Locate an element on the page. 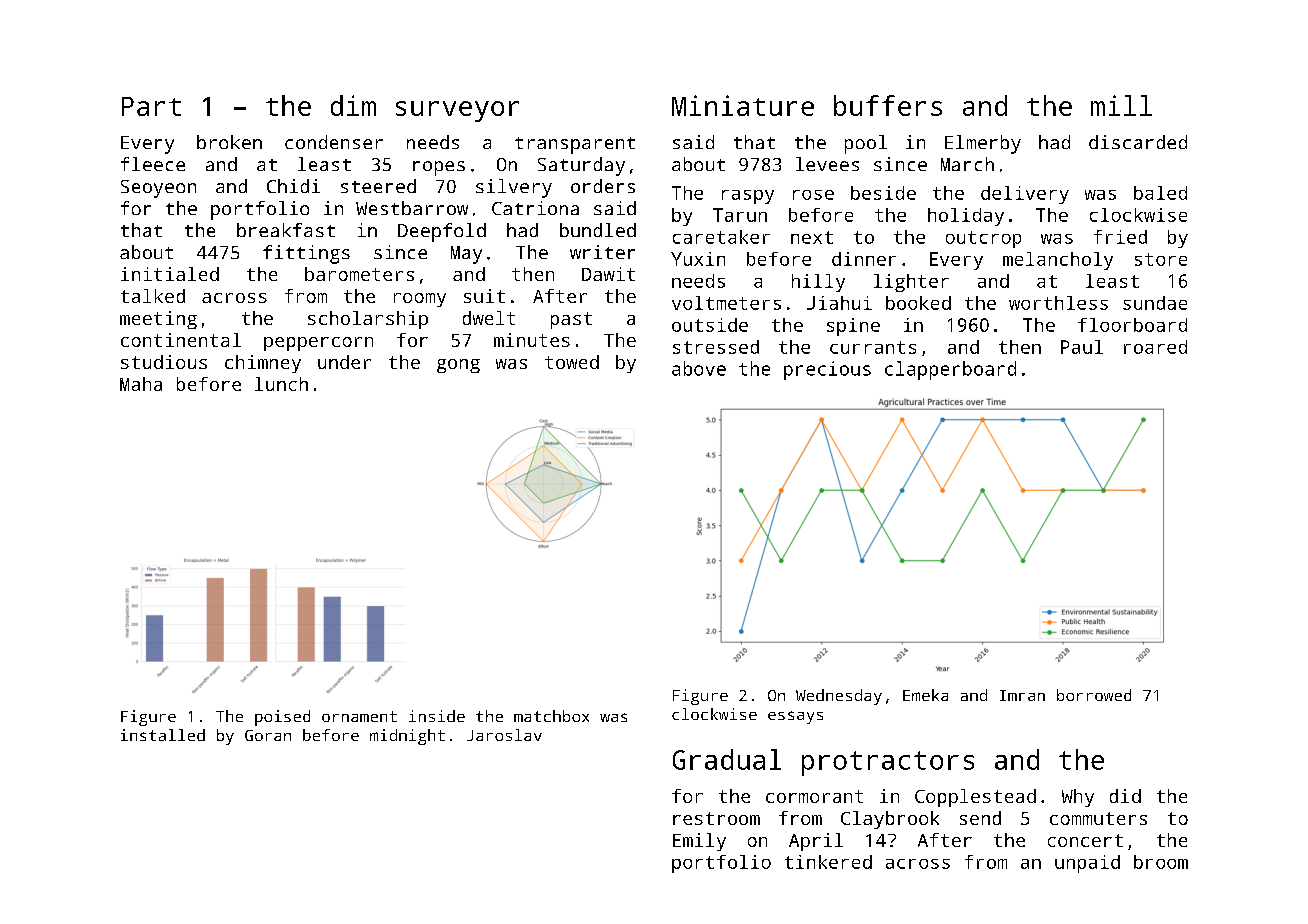 Image resolution: width=1308 pixels, height=924 pixels. outcrop is located at coordinates (983, 239).
